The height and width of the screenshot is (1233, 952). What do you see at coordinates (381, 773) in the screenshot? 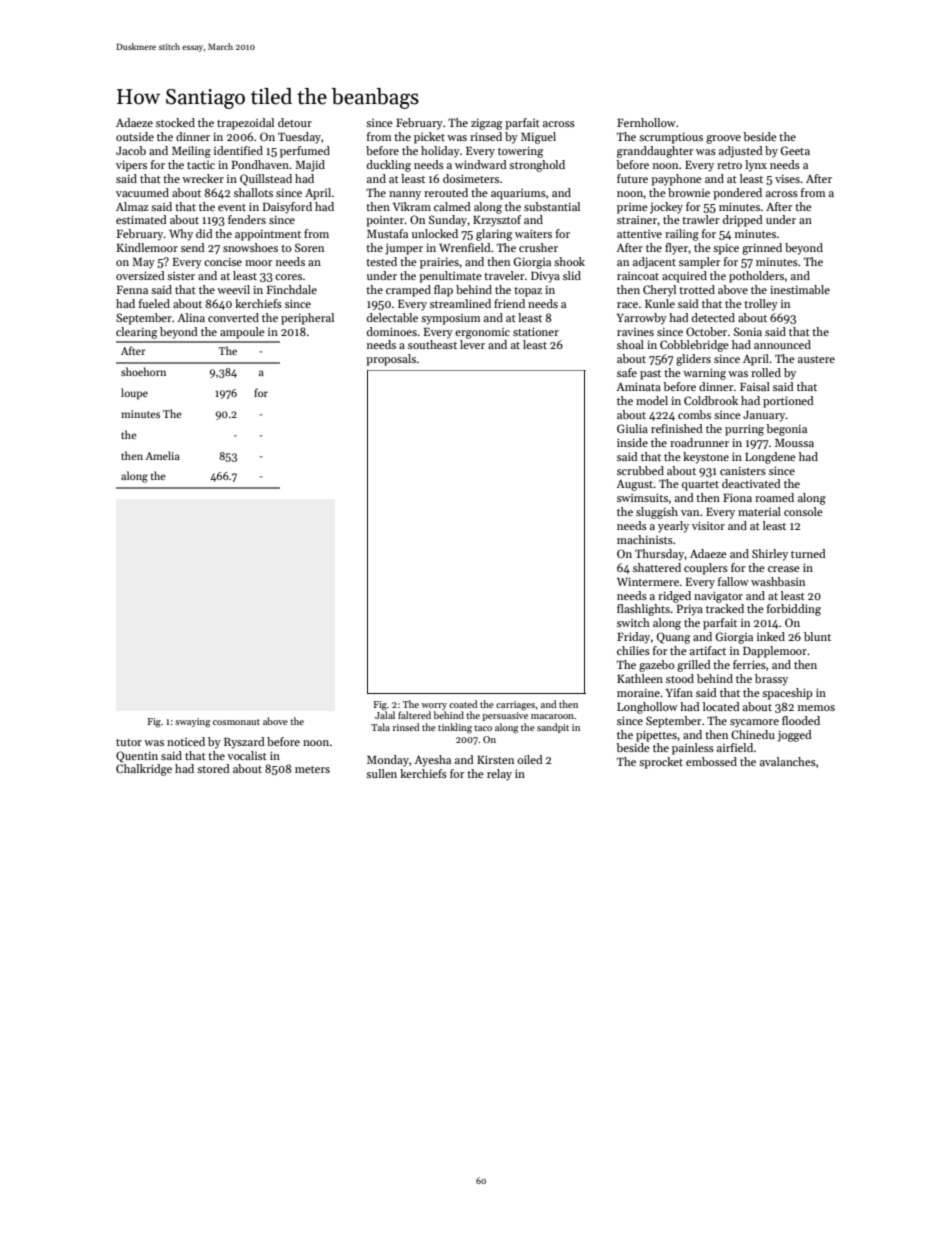
I see `sullen` at bounding box center [381, 773].
